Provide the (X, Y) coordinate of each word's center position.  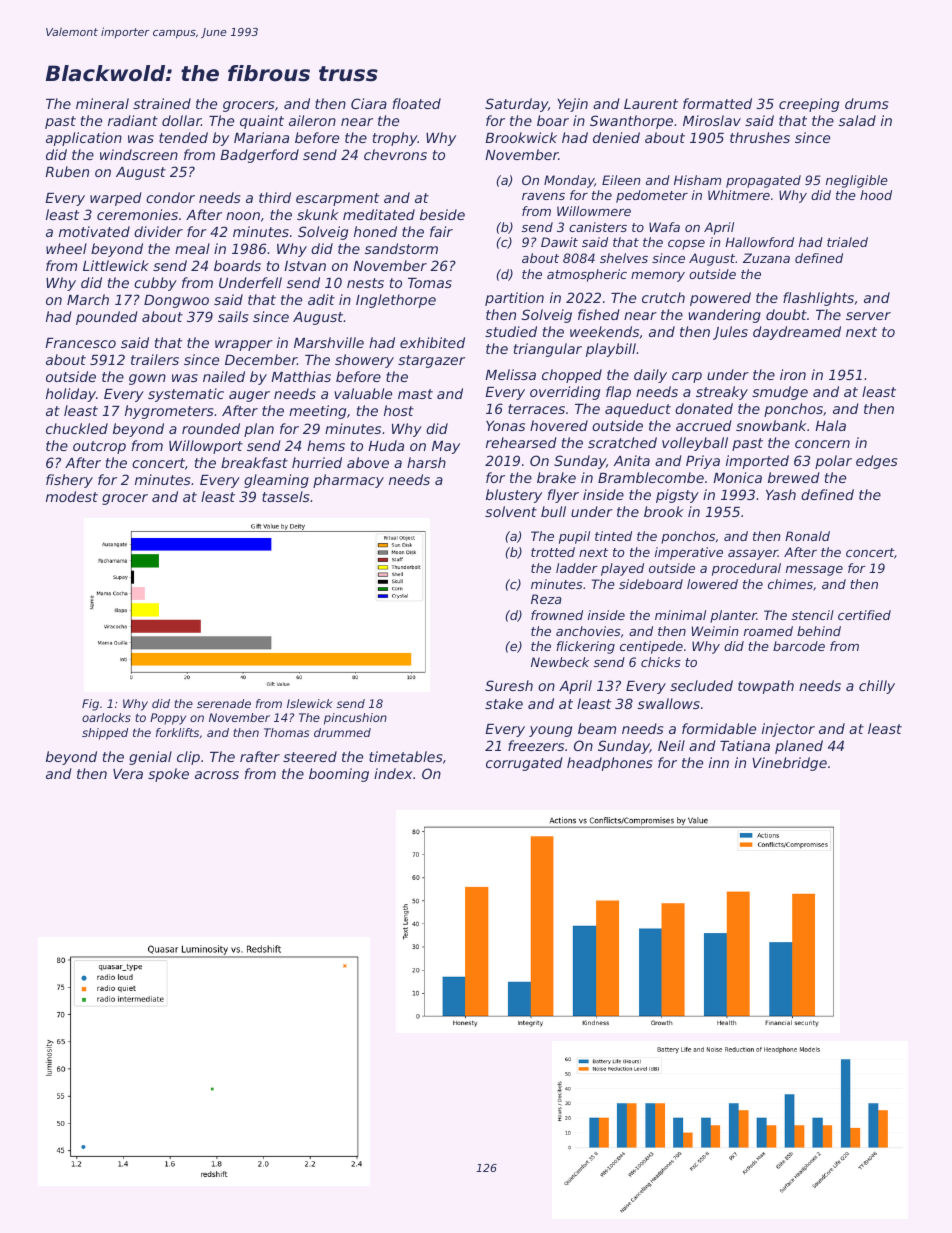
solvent (511, 511)
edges (877, 462)
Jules (730, 333)
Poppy (168, 719)
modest (72, 496)
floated (417, 103)
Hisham (697, 180)
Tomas (430, 283)
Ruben (67, 171)
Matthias (301, 376)
